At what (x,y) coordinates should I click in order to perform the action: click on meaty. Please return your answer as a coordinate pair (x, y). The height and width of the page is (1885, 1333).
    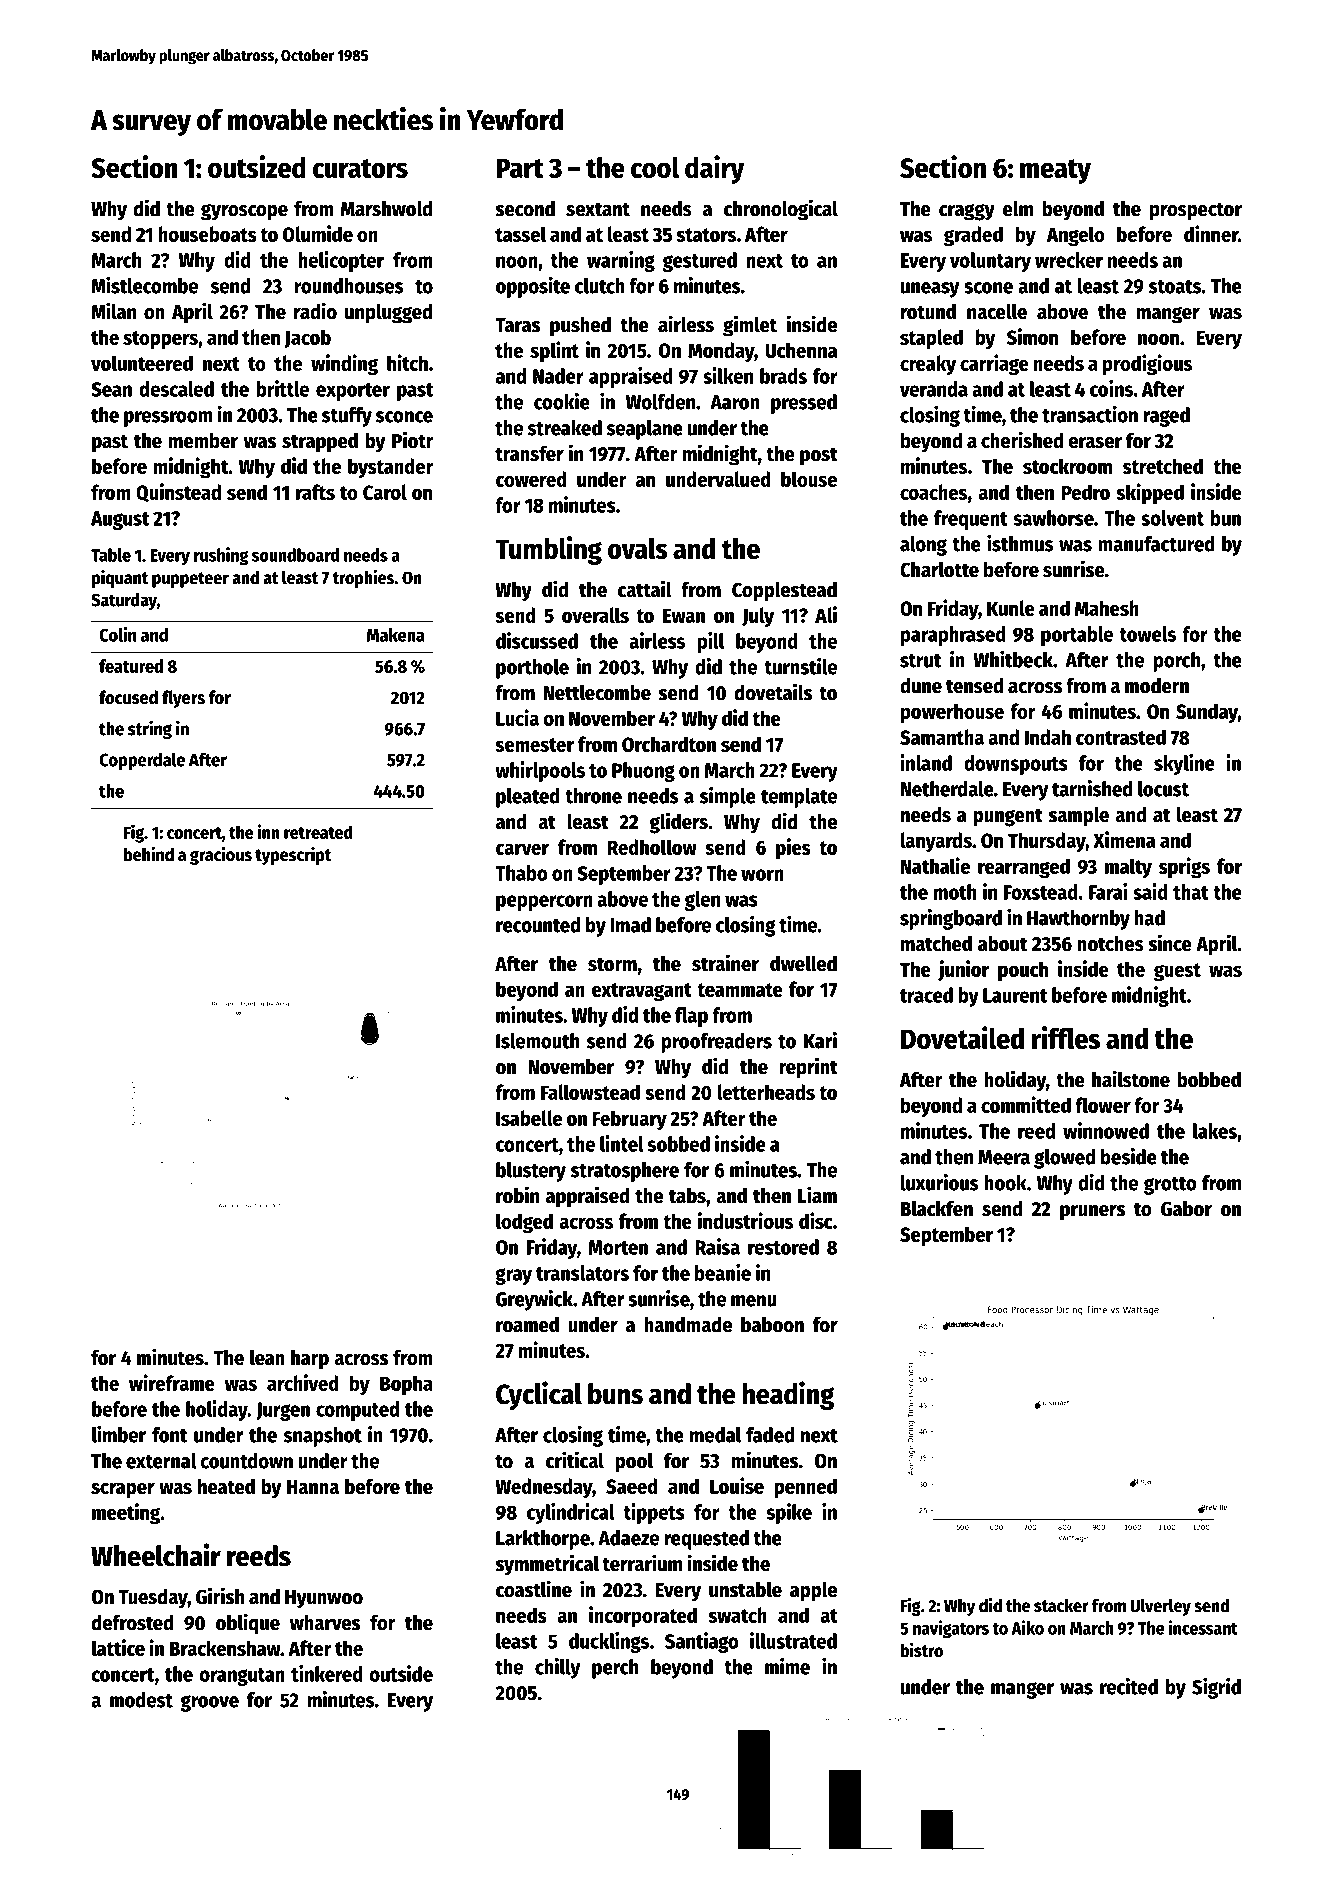
    Looking at the image, I should click on (1055, 171).
